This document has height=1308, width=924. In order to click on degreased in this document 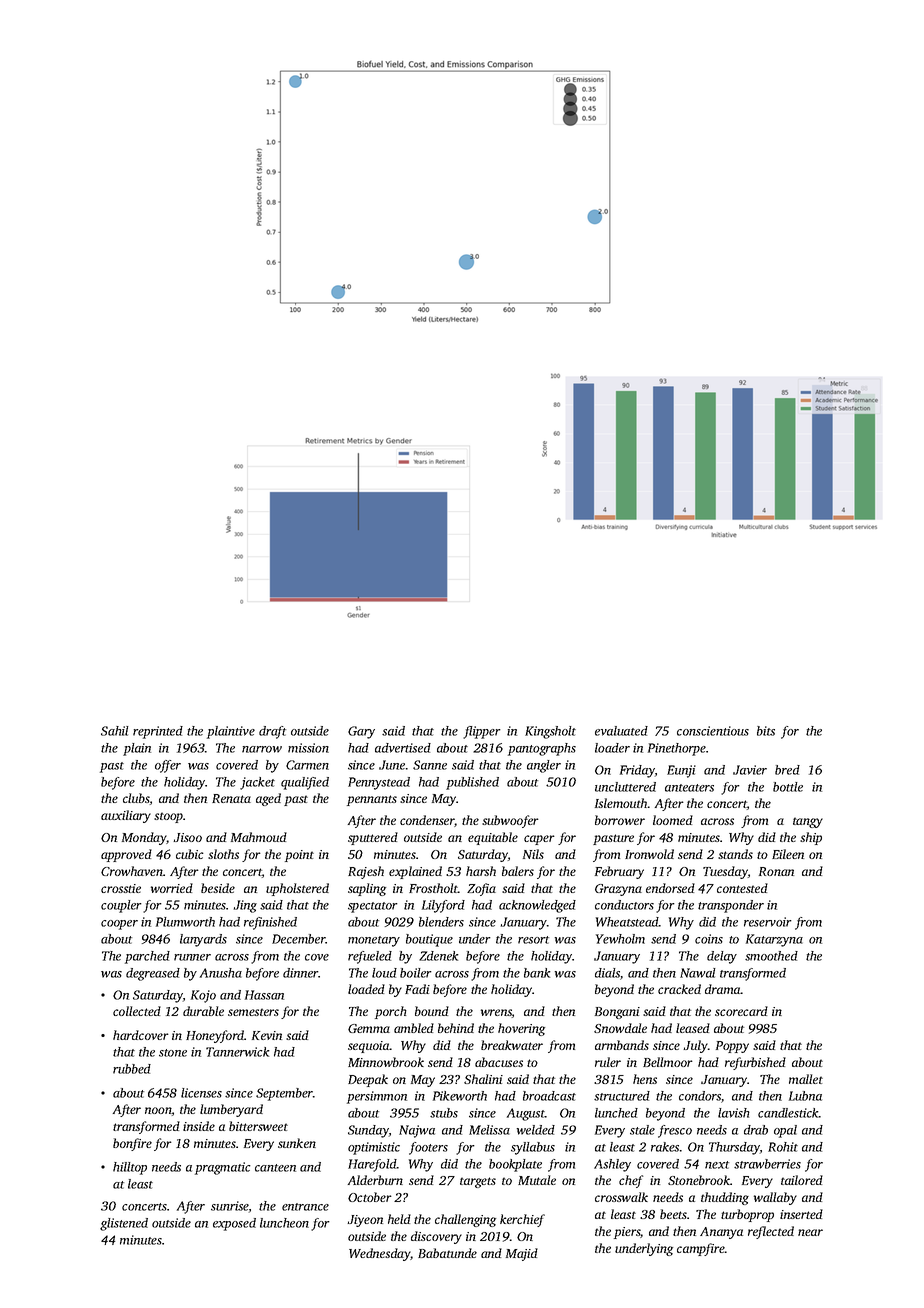, I will do `click(153, 974)`.
